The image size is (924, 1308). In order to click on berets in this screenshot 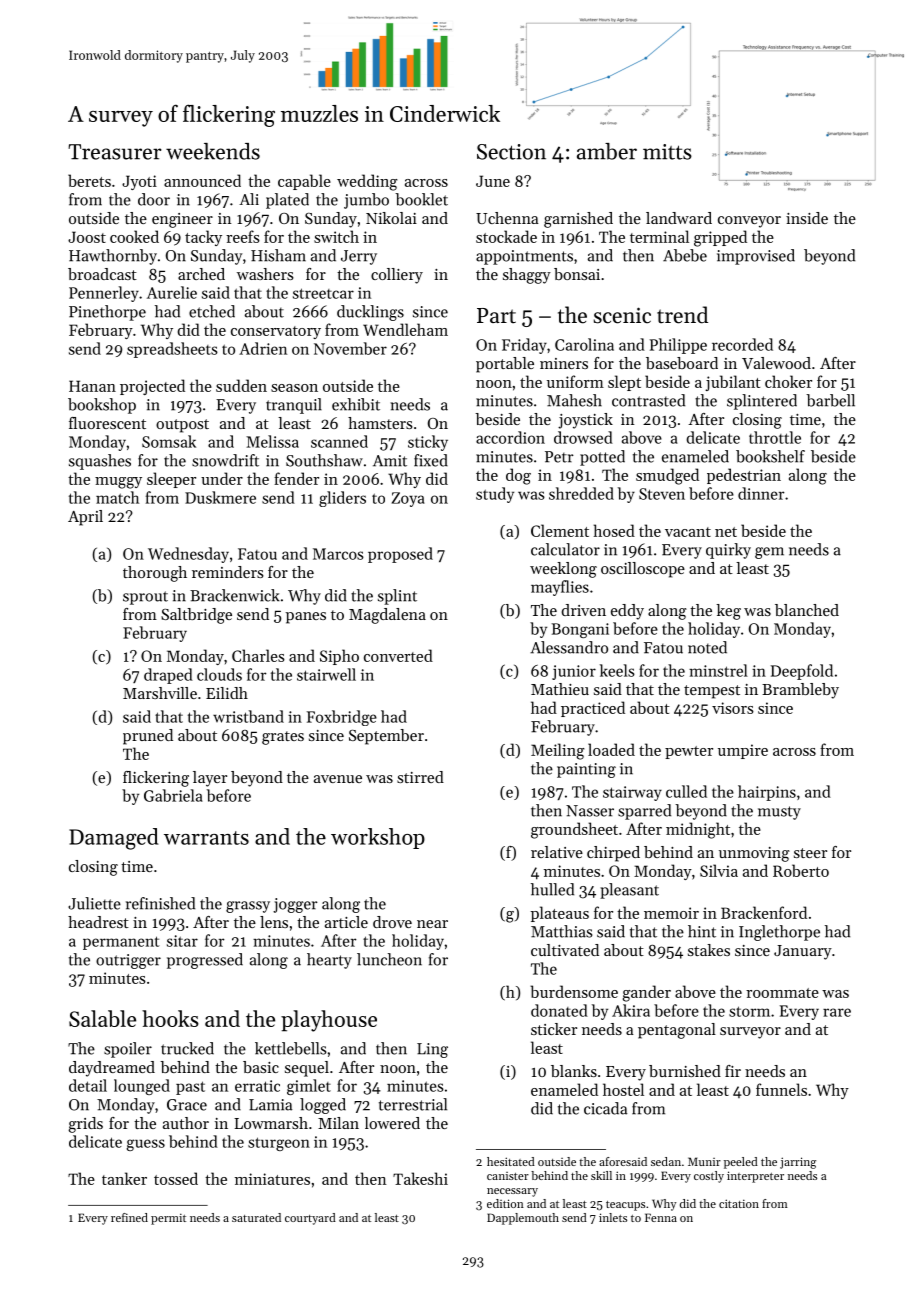, I will do `click(89, 180)`.
